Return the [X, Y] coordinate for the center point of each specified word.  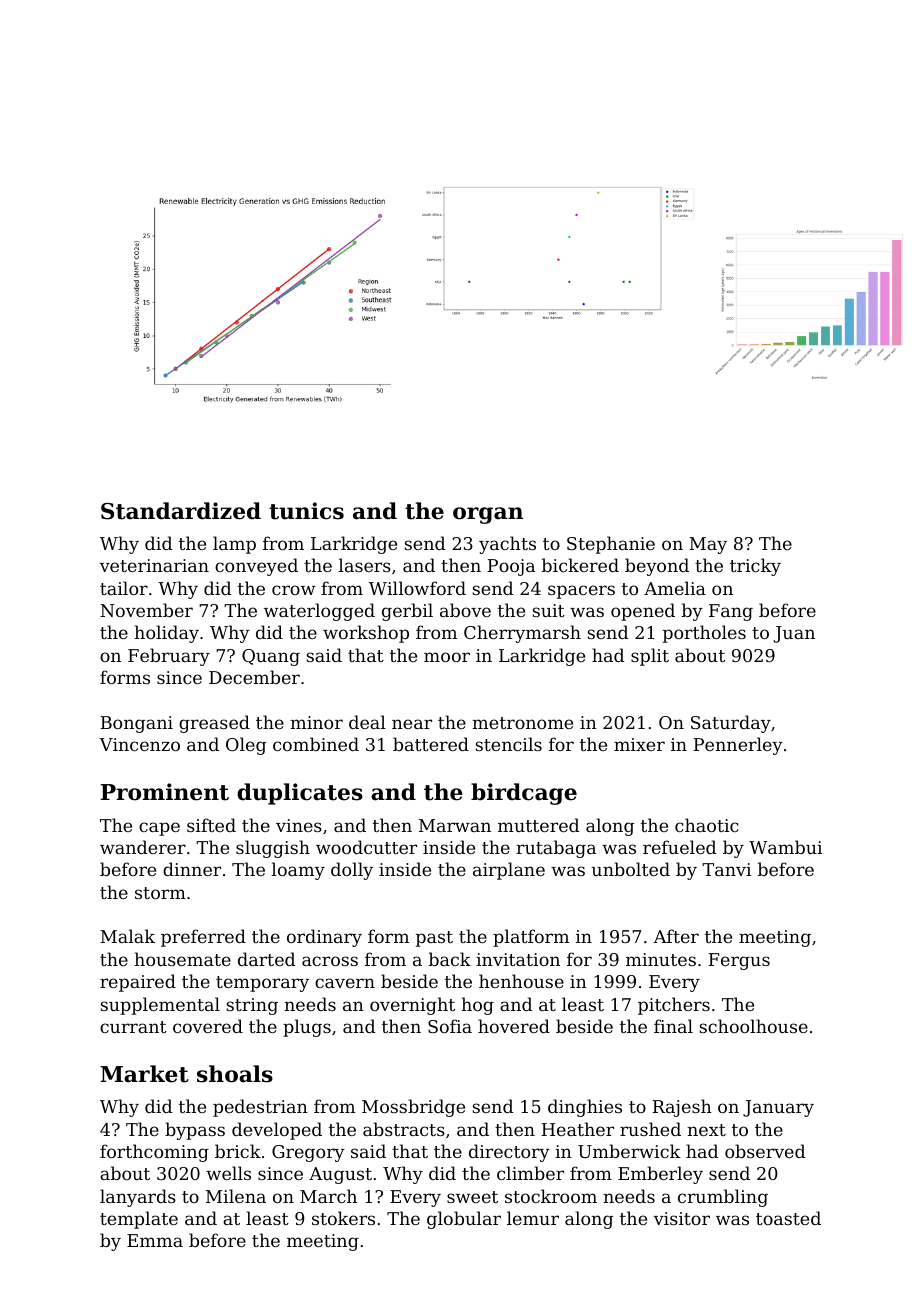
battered [431, 744]
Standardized [181, 511]
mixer [639, 744]
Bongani [137, 724]
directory [509, 1153]
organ [488, 515]
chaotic [707, 825]
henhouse [521, 981]
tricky [755, 567]
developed [277, 1131]
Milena [236, 1196]
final [673, 1026]
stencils [508, 744]
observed [765, 1151]
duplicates [300, 794]
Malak [127, 936]
